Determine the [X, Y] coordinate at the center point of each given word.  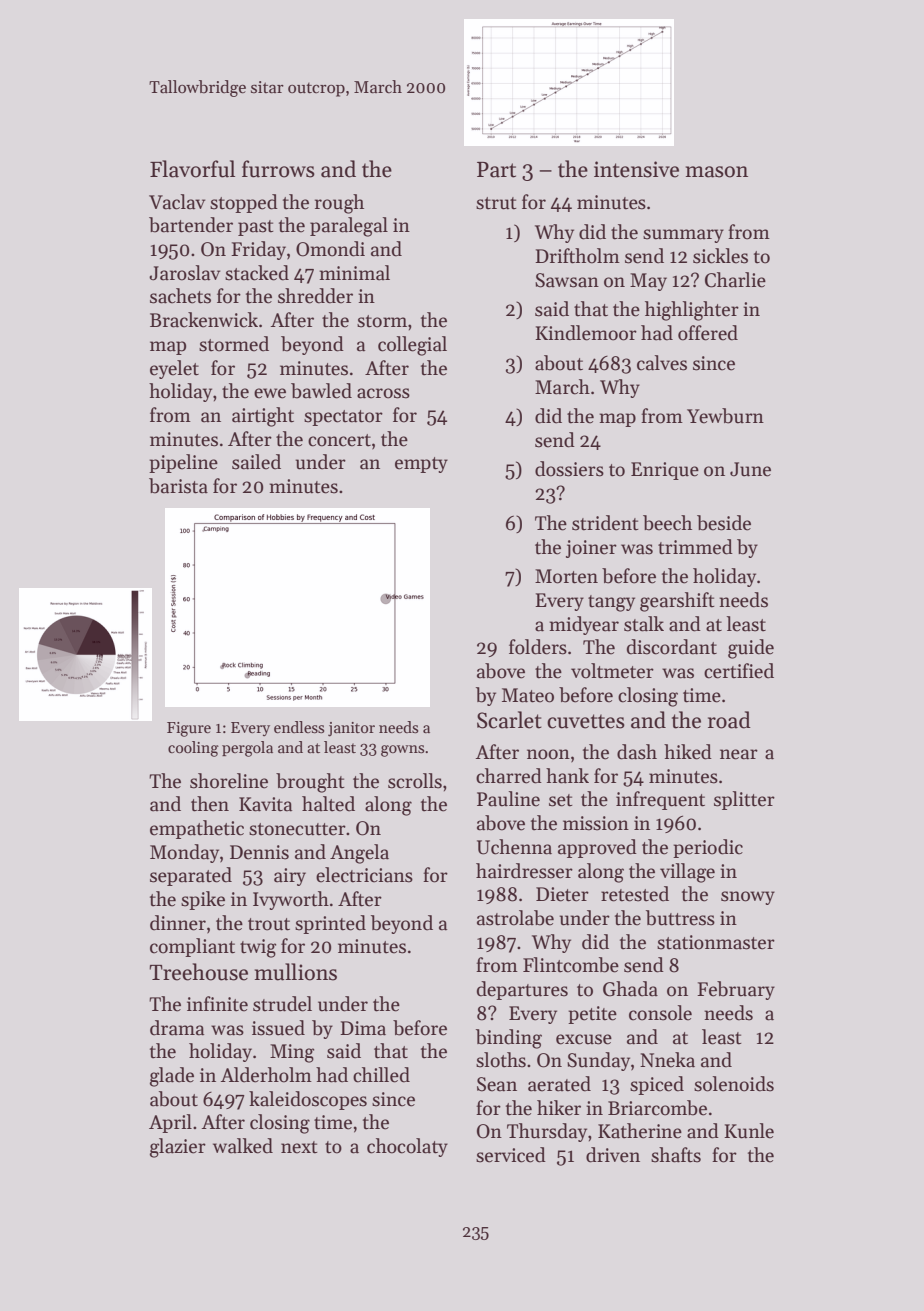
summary [683, 236]
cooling [193, 749]
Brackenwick [204, 320]
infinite [217, 1004]
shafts [676, 1155]
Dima [363, 1028]
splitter [744, 800]
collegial [412, 346]
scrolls [415, 781]
